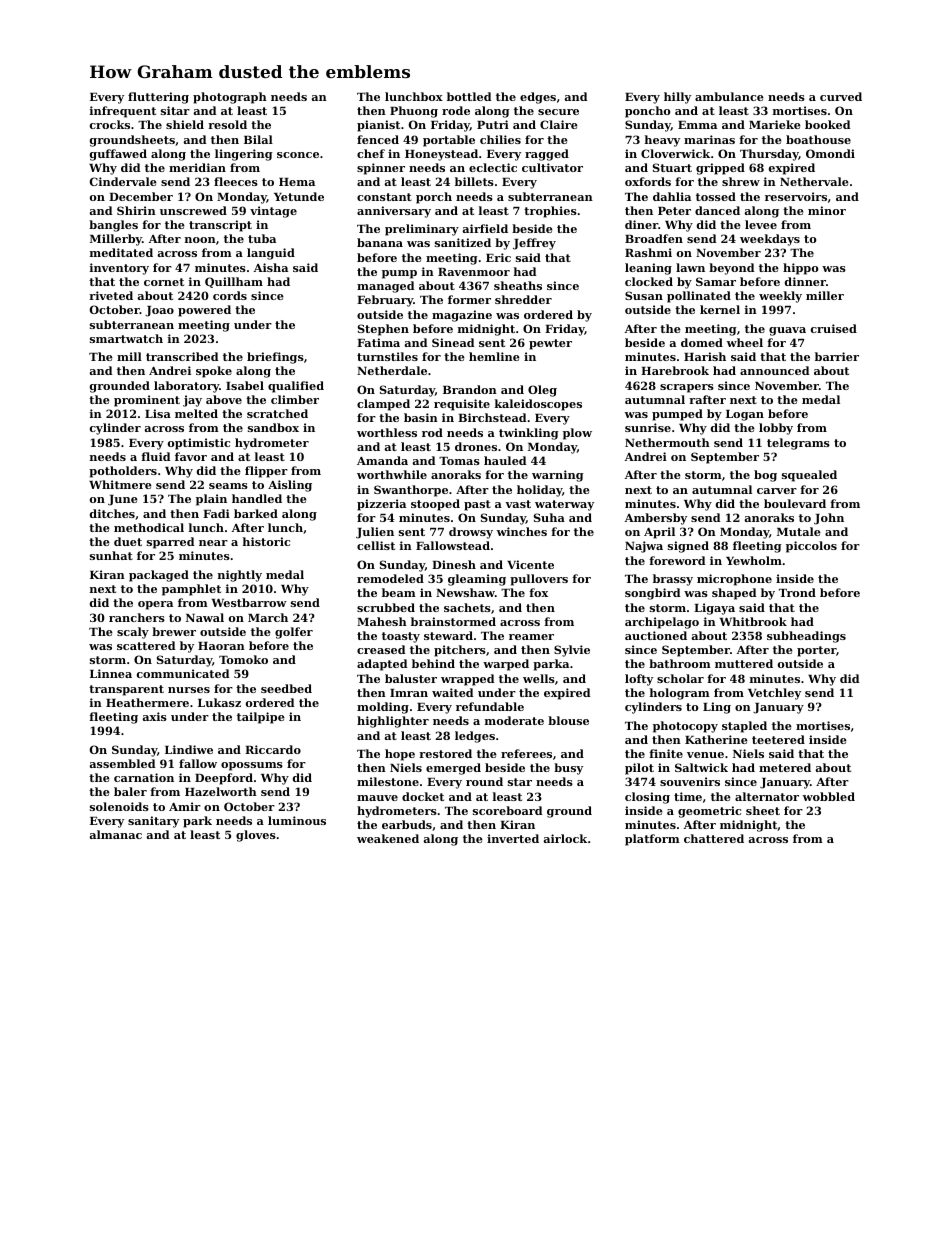 This page has height=1233, width=952. I want to click on spinner, so click(381, 169).
